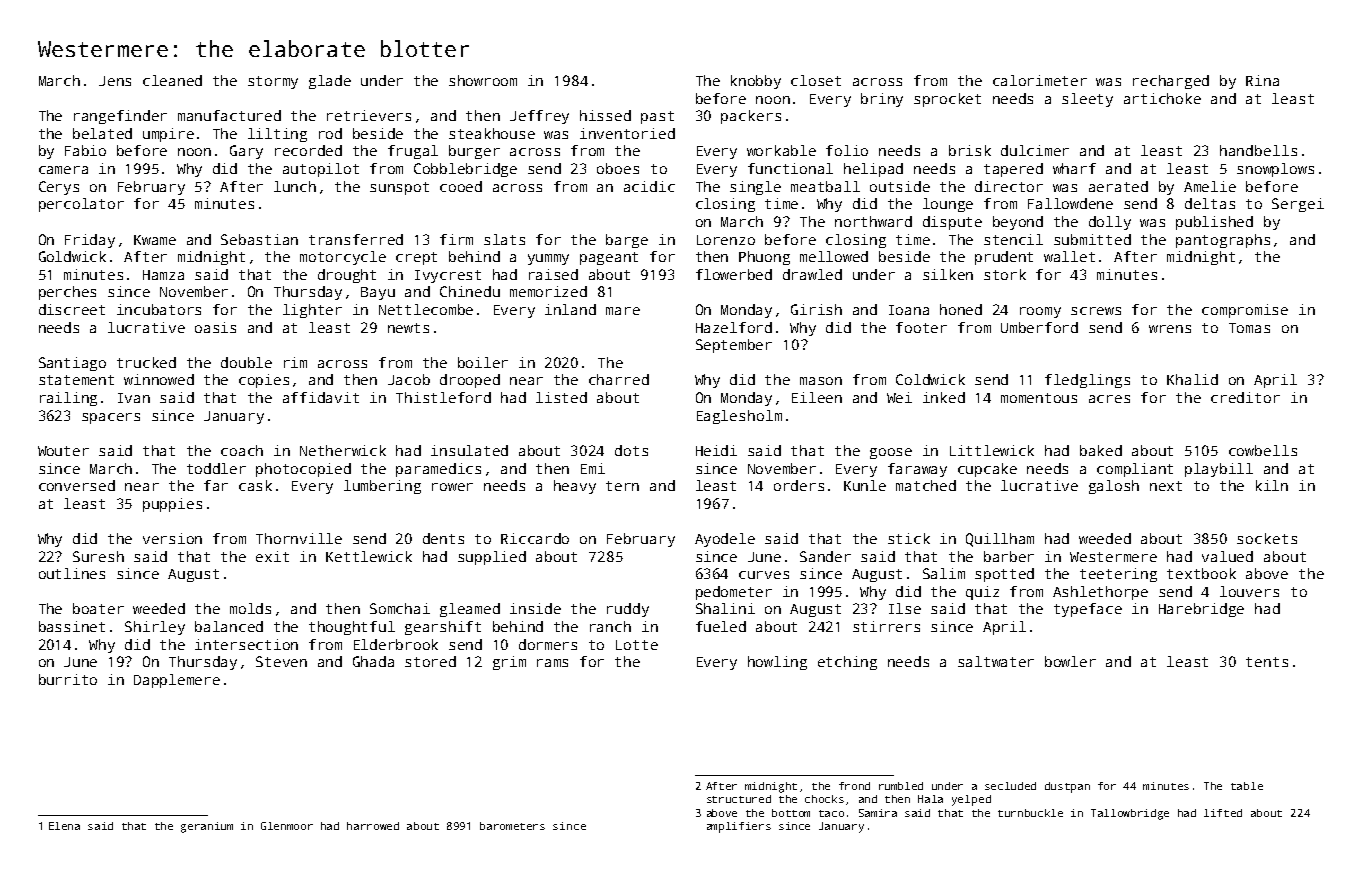 The image size is (1372, 887). What do you see at coordinates (816, 80) in the screenshot?
I see `closet` at bounding box center [816, 80].
